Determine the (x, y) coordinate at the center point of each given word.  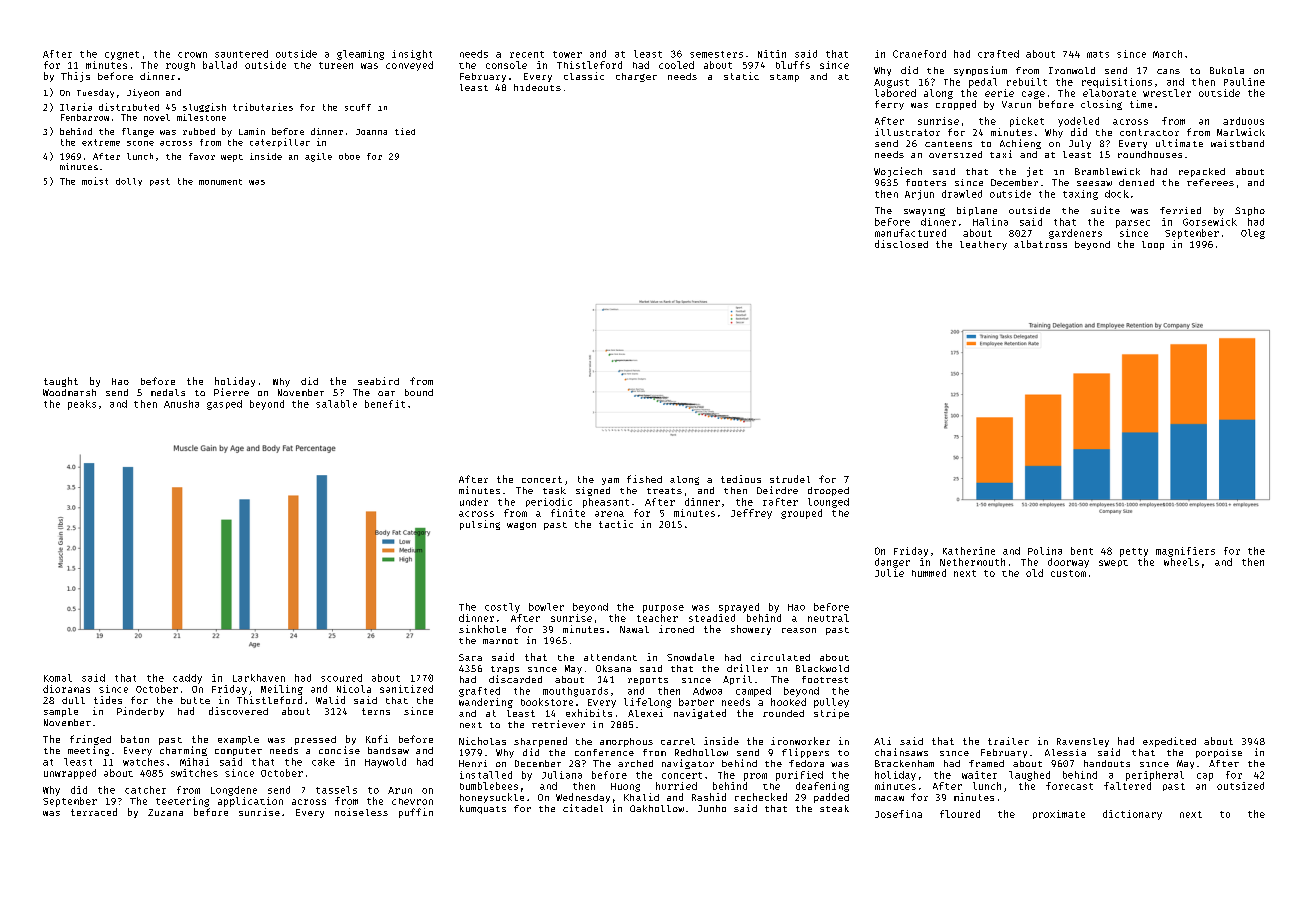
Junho (712, 808)
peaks (82, 405)
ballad (220, 65)
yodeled (1078, 122)
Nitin (772, 54)
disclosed (901, 244)
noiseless (361, 812)
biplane (977, 211)
